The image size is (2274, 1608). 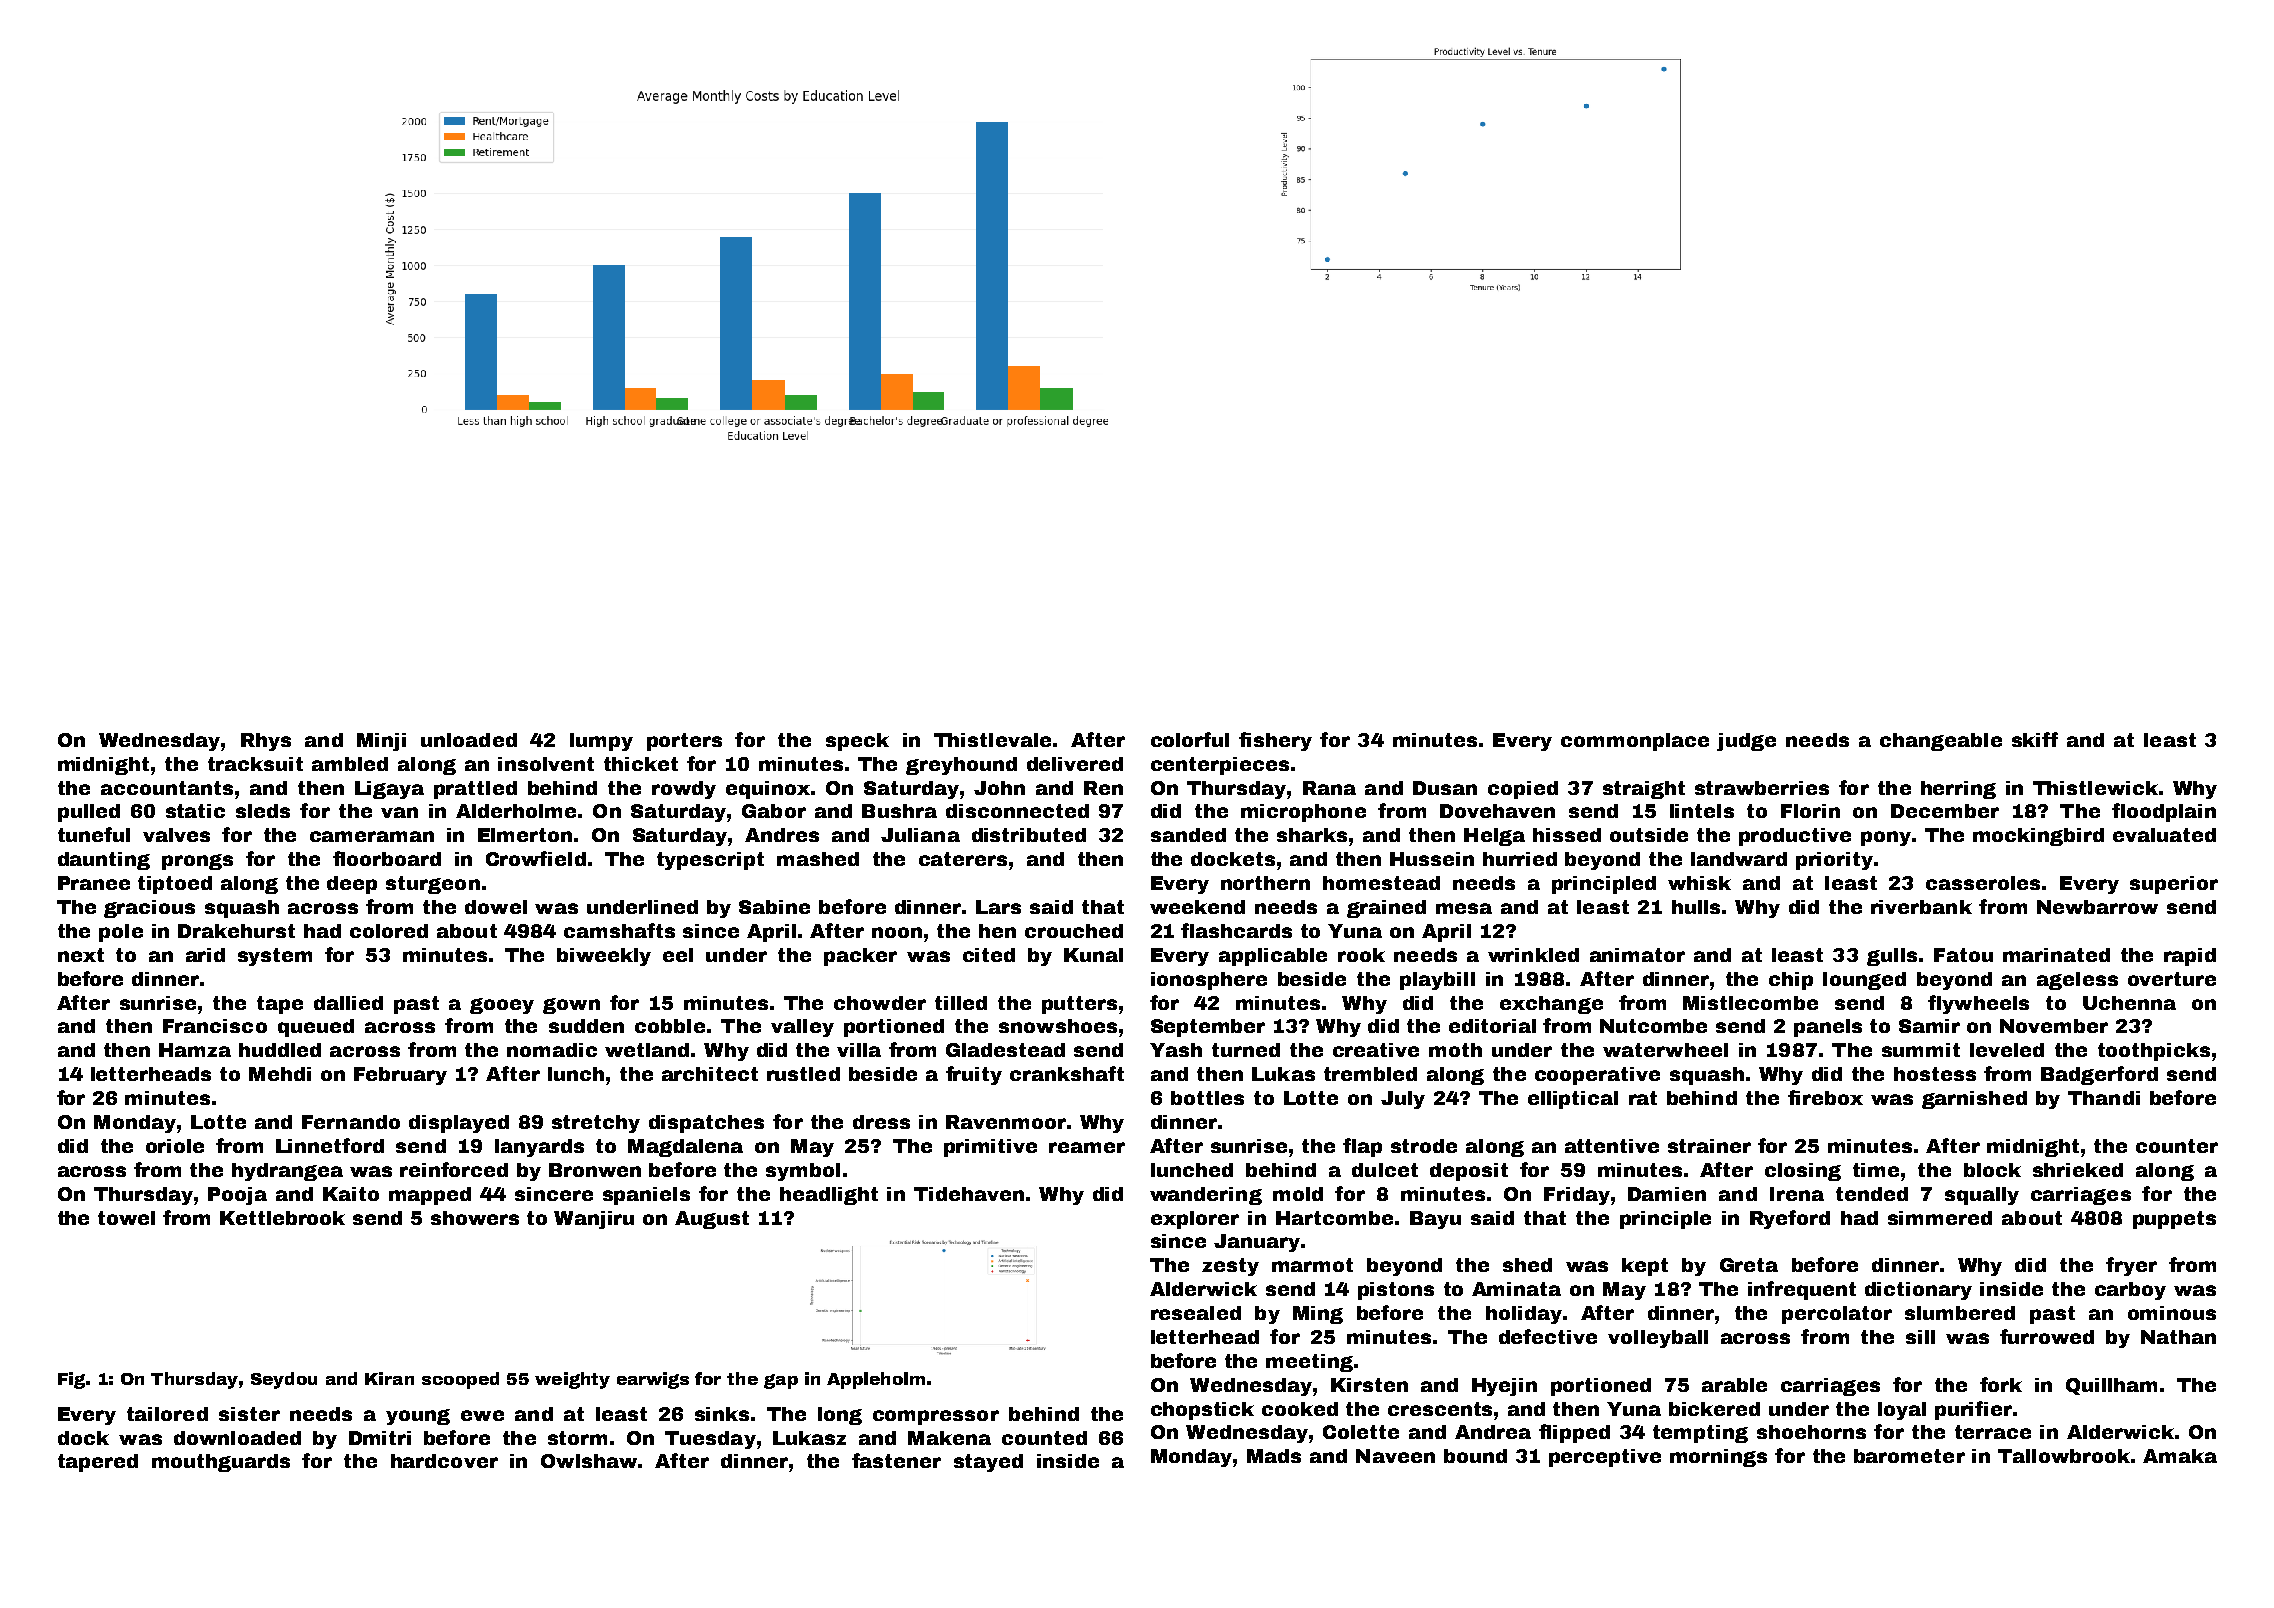 I want to click on Dmitri, so click(x=380, y=1438).
